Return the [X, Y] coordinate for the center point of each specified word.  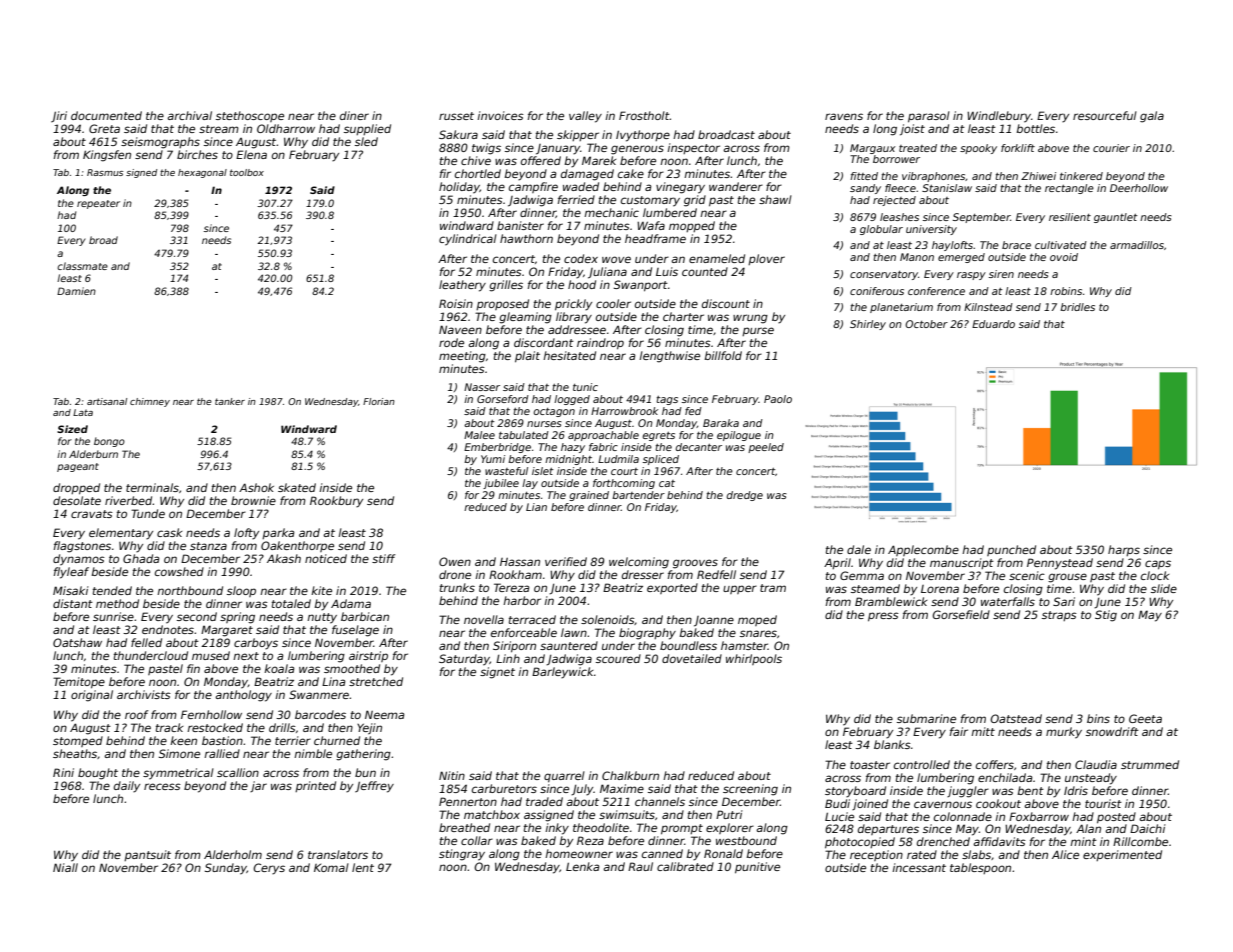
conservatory [884, 275]
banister [520, 225]
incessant [919, 867]
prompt [682, 829]
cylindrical [468, 240]
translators [338, 854]
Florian [379, 401]
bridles [1077, 307]
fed [693, 411]
